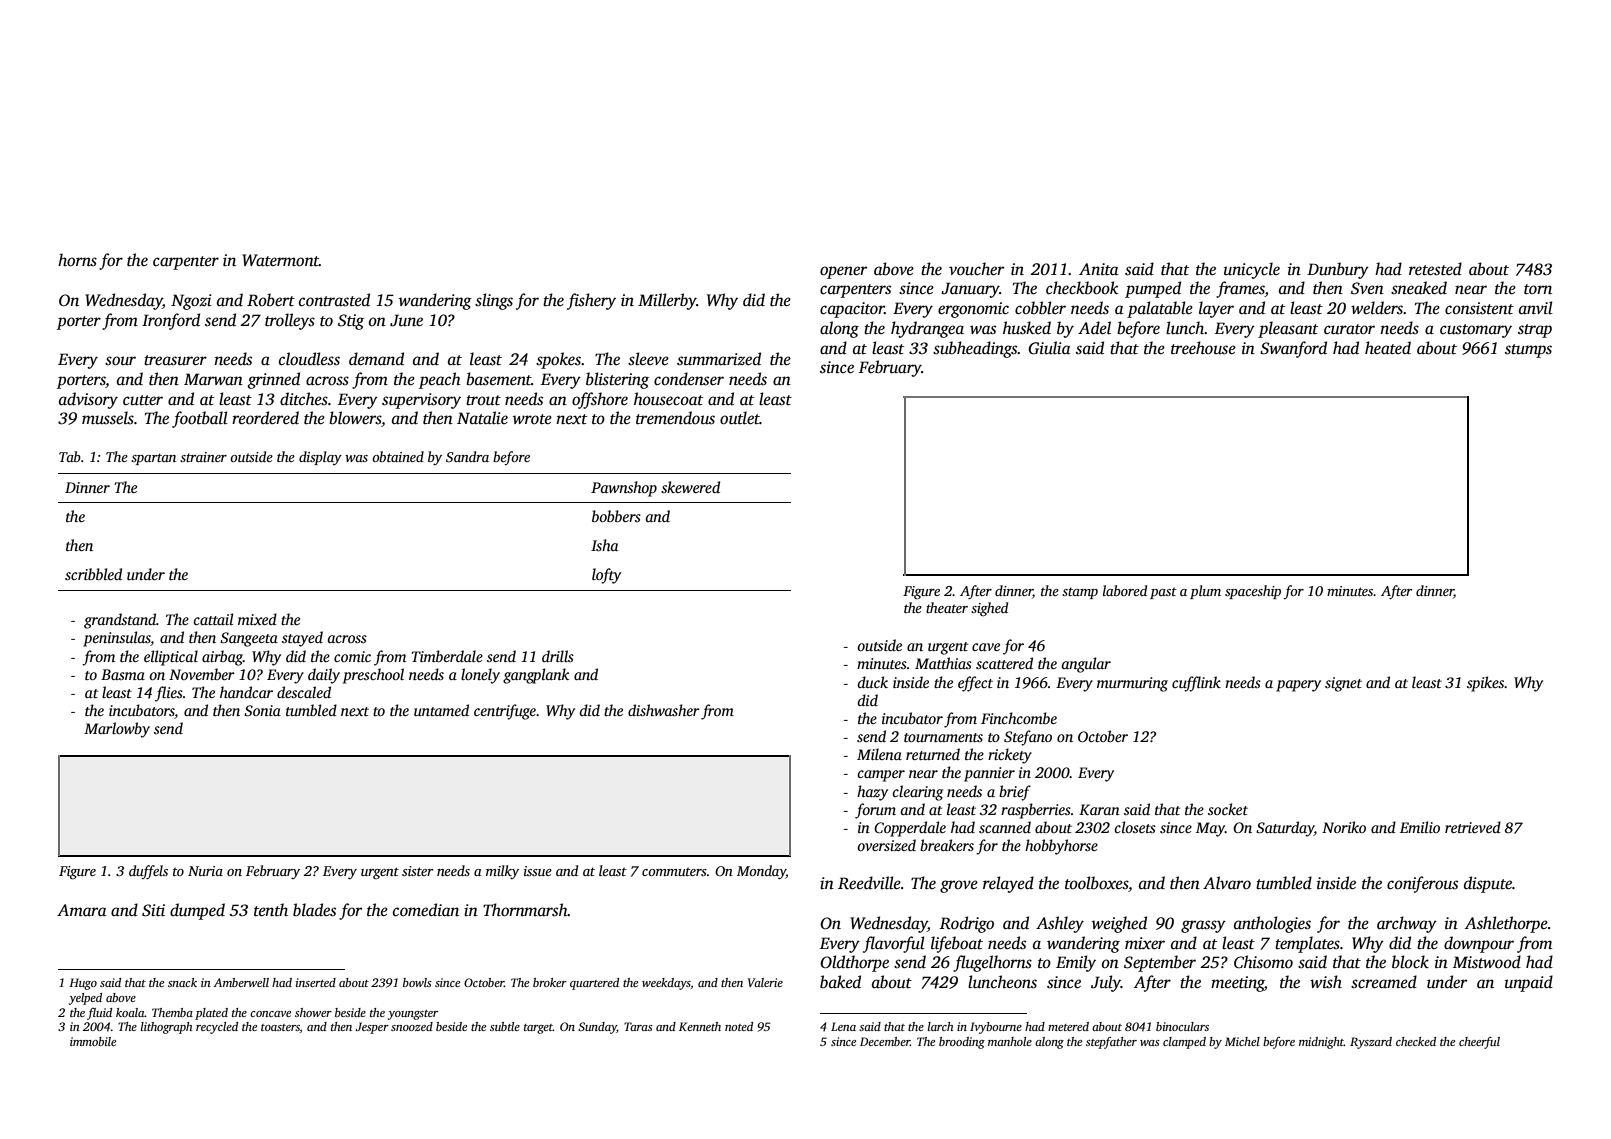 The width and height of the page is (1611, 1139). Describe the element at coordinates (1196, 684) in the page. I see `cufflink` at that location.
